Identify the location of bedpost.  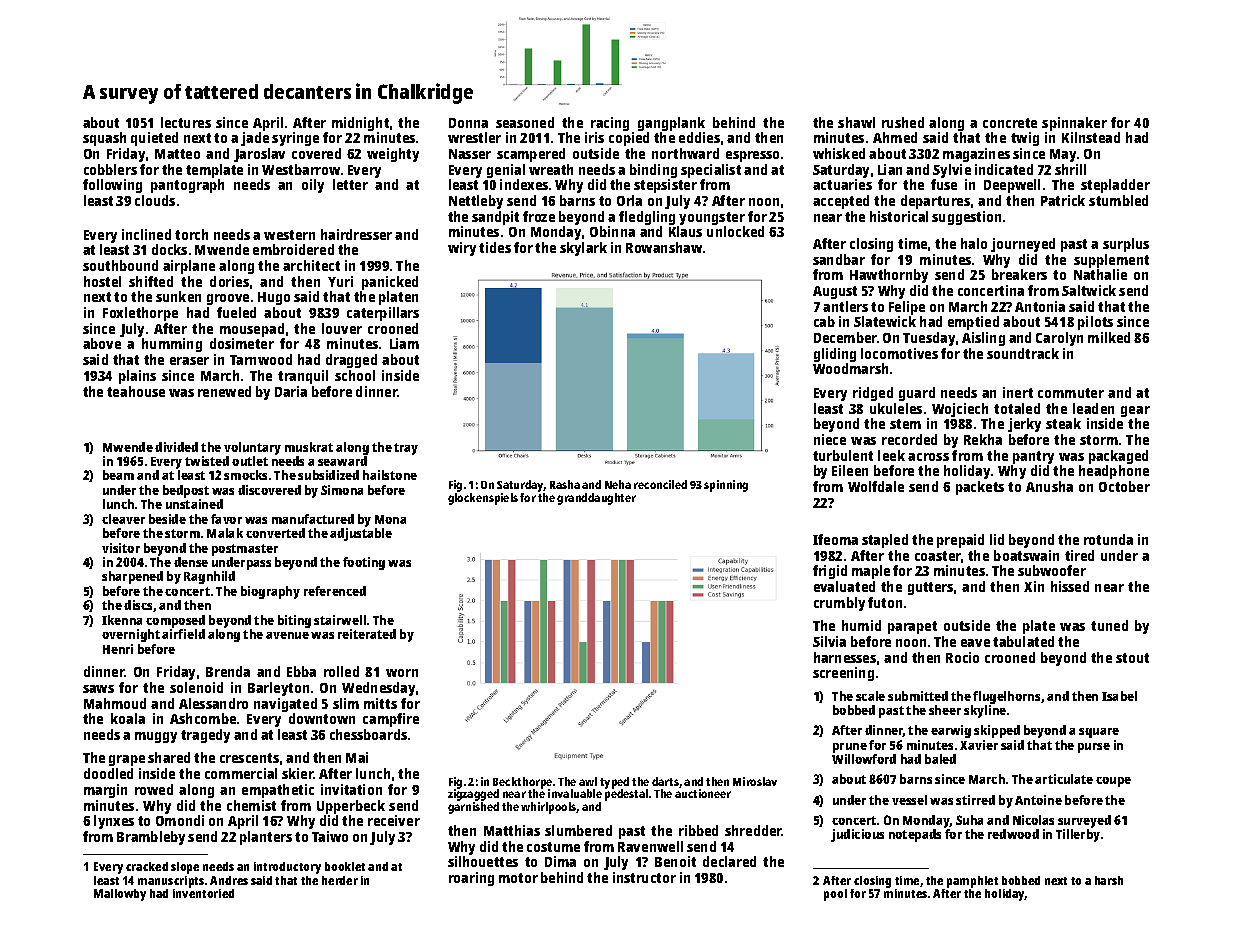
(186, 491).
